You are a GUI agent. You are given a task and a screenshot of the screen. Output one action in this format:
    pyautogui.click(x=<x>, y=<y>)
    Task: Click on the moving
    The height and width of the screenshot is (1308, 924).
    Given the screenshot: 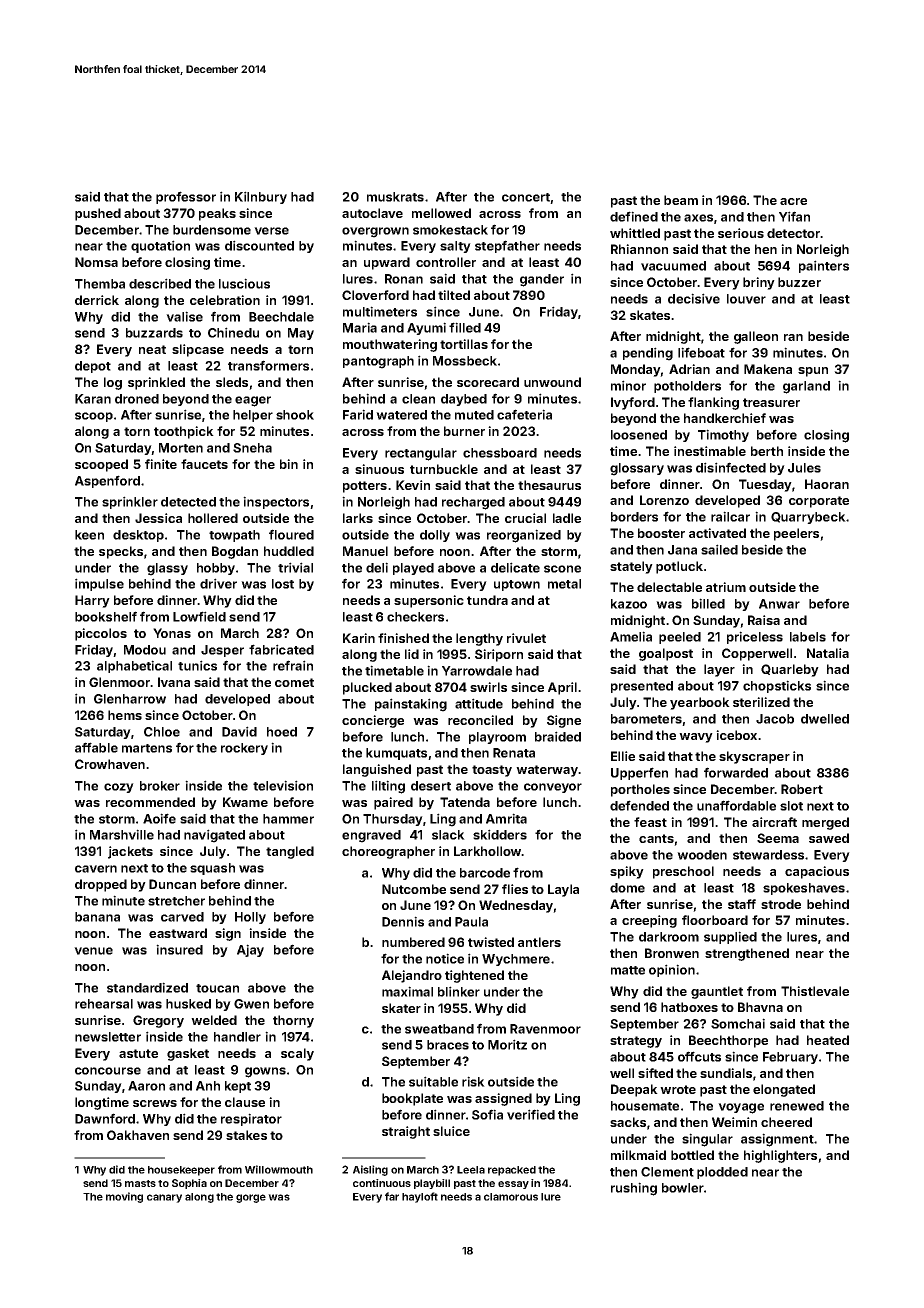 What is the action you would take?
    pyautogui.click(x=124, y=1197)
